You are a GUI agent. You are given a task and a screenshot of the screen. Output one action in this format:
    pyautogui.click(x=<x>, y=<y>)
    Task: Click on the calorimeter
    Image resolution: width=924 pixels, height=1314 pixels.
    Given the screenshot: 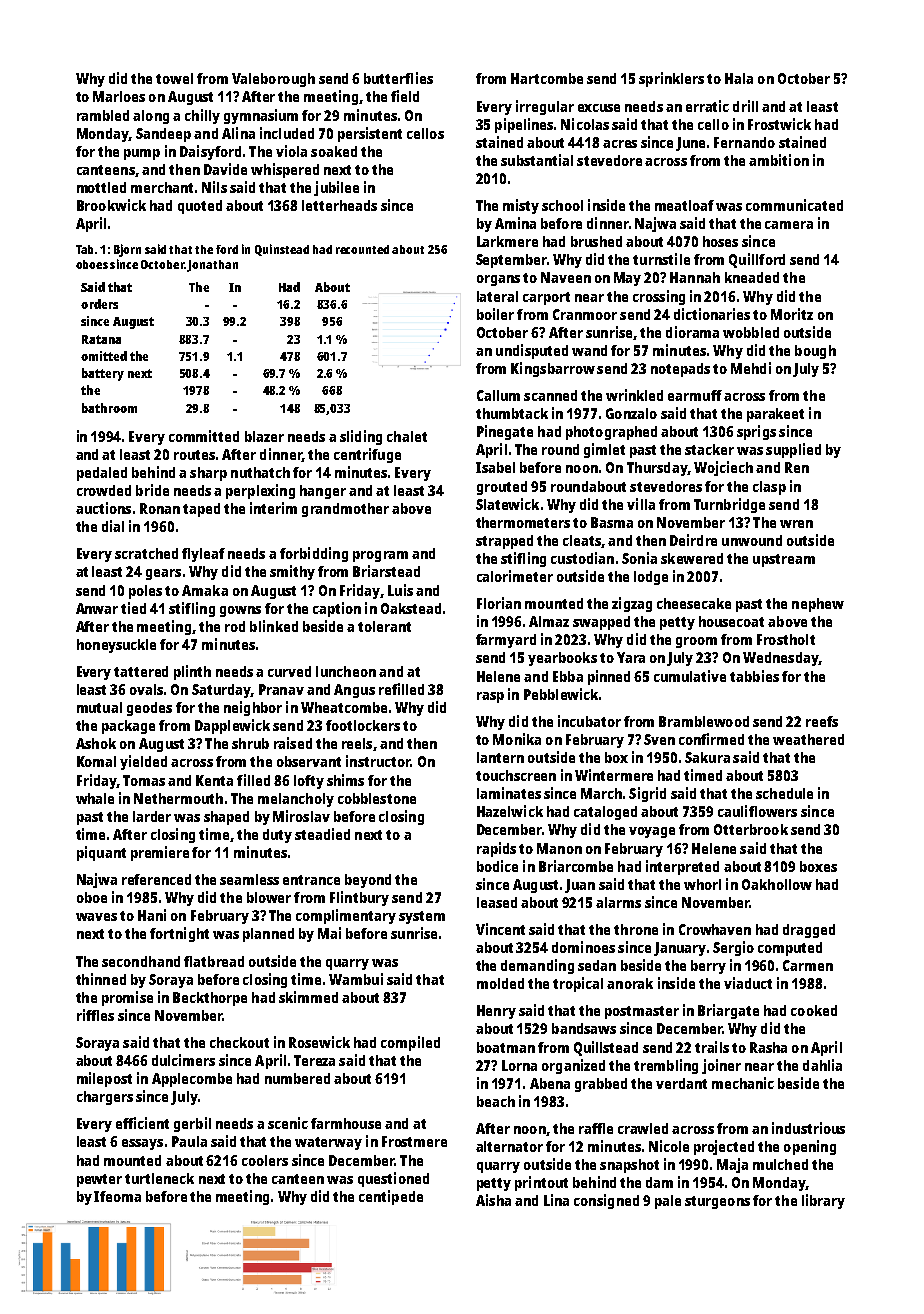 What is the action you would take?
    pyautogui.click(x=515, y=576)
